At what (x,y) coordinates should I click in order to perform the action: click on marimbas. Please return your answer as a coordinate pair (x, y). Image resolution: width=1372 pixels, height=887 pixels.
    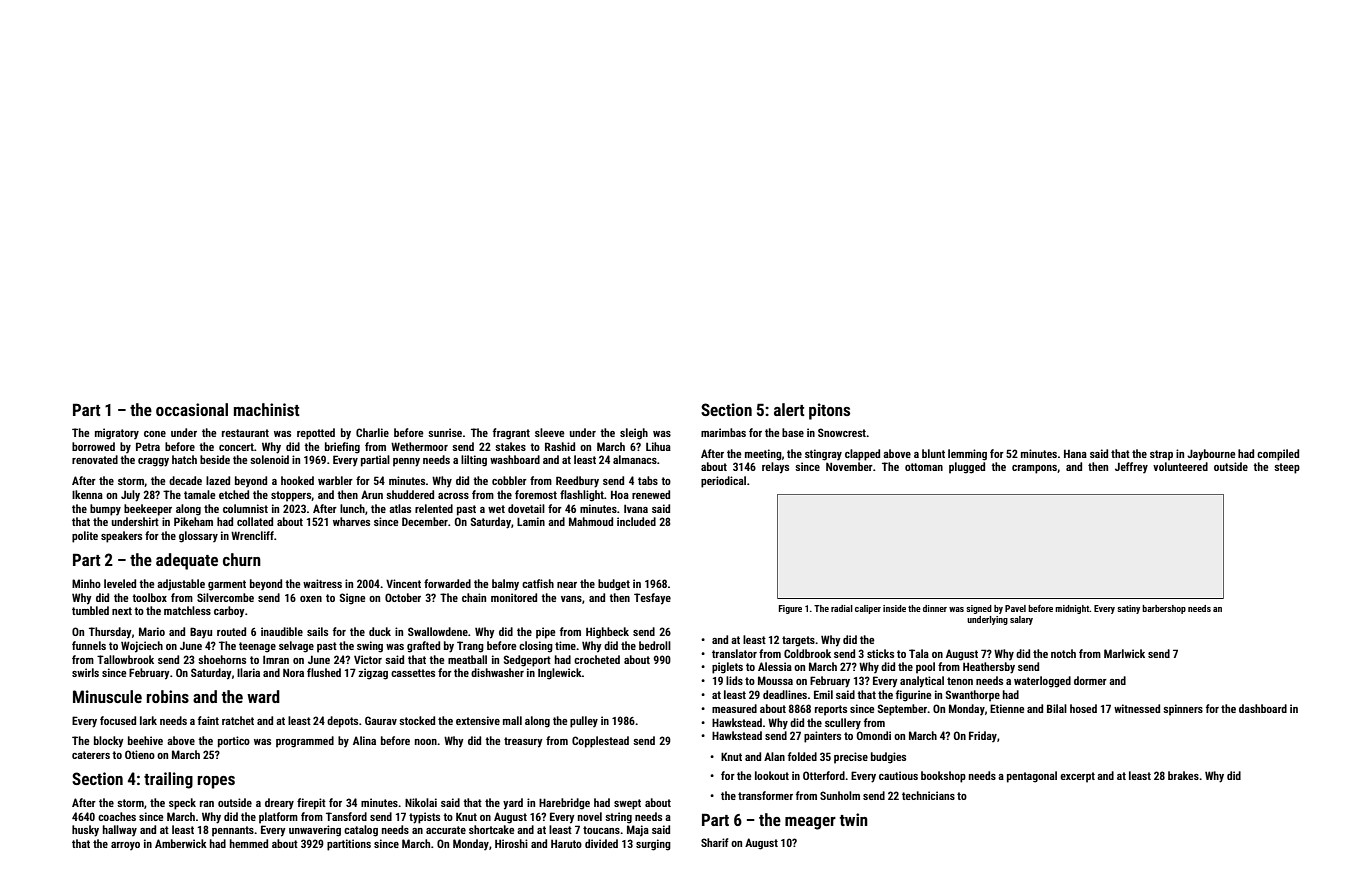
    Looking at the image, I should click on (723, 432).
